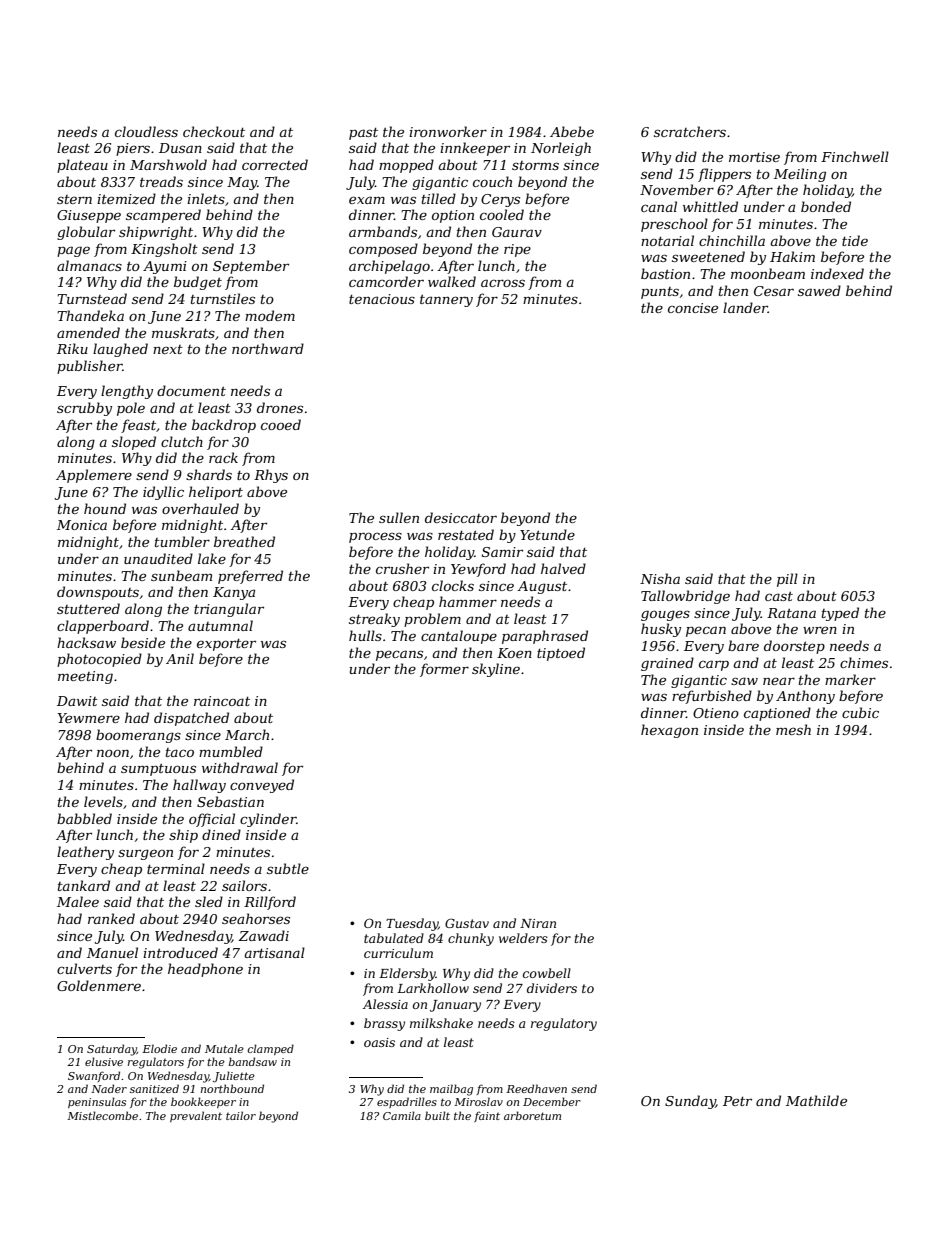 This screenshot has width=952, height=1233. I want to click on cloudless, so click(146, 131).
